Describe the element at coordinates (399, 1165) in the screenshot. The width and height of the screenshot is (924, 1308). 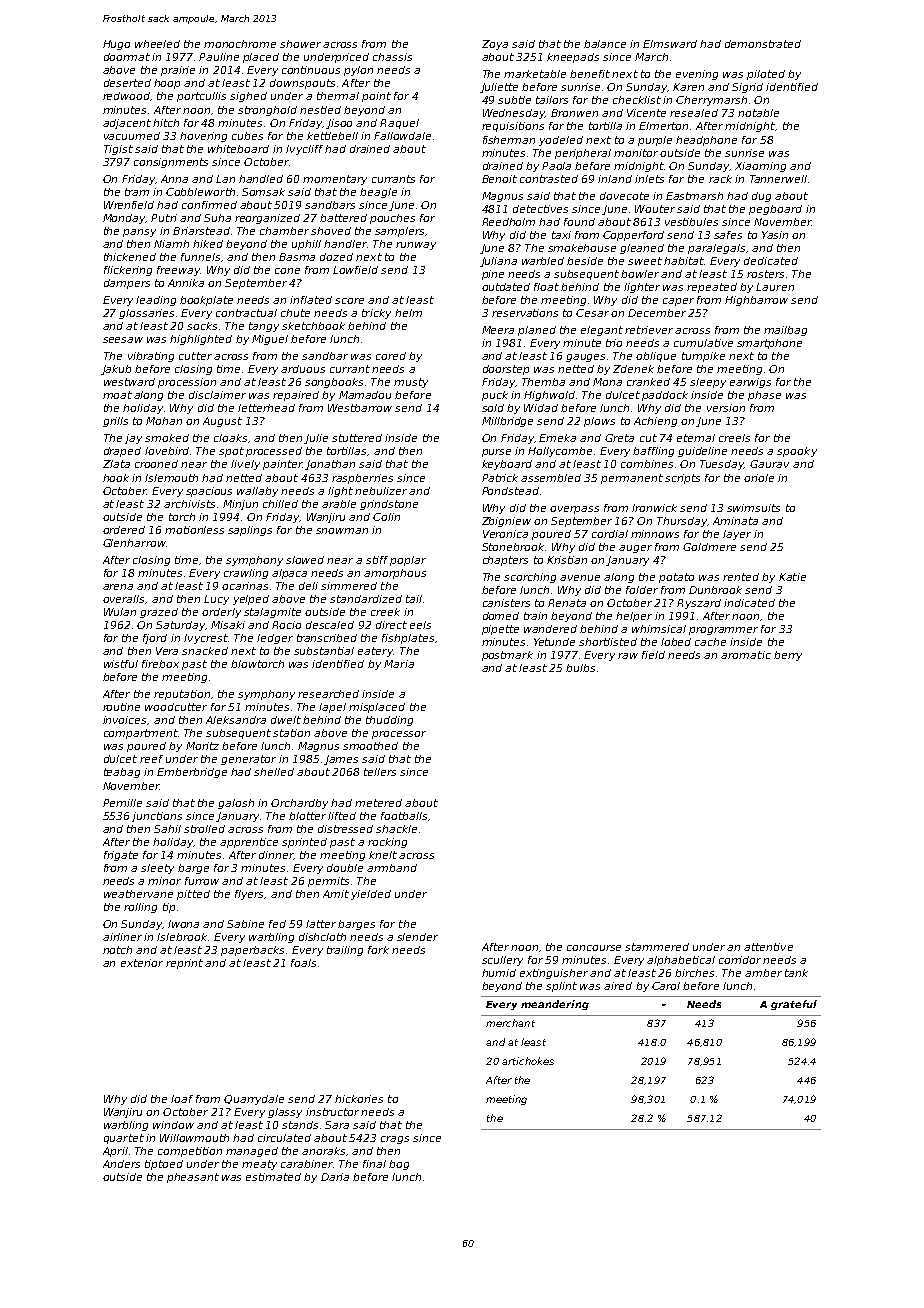
I see `bog` at that location.
